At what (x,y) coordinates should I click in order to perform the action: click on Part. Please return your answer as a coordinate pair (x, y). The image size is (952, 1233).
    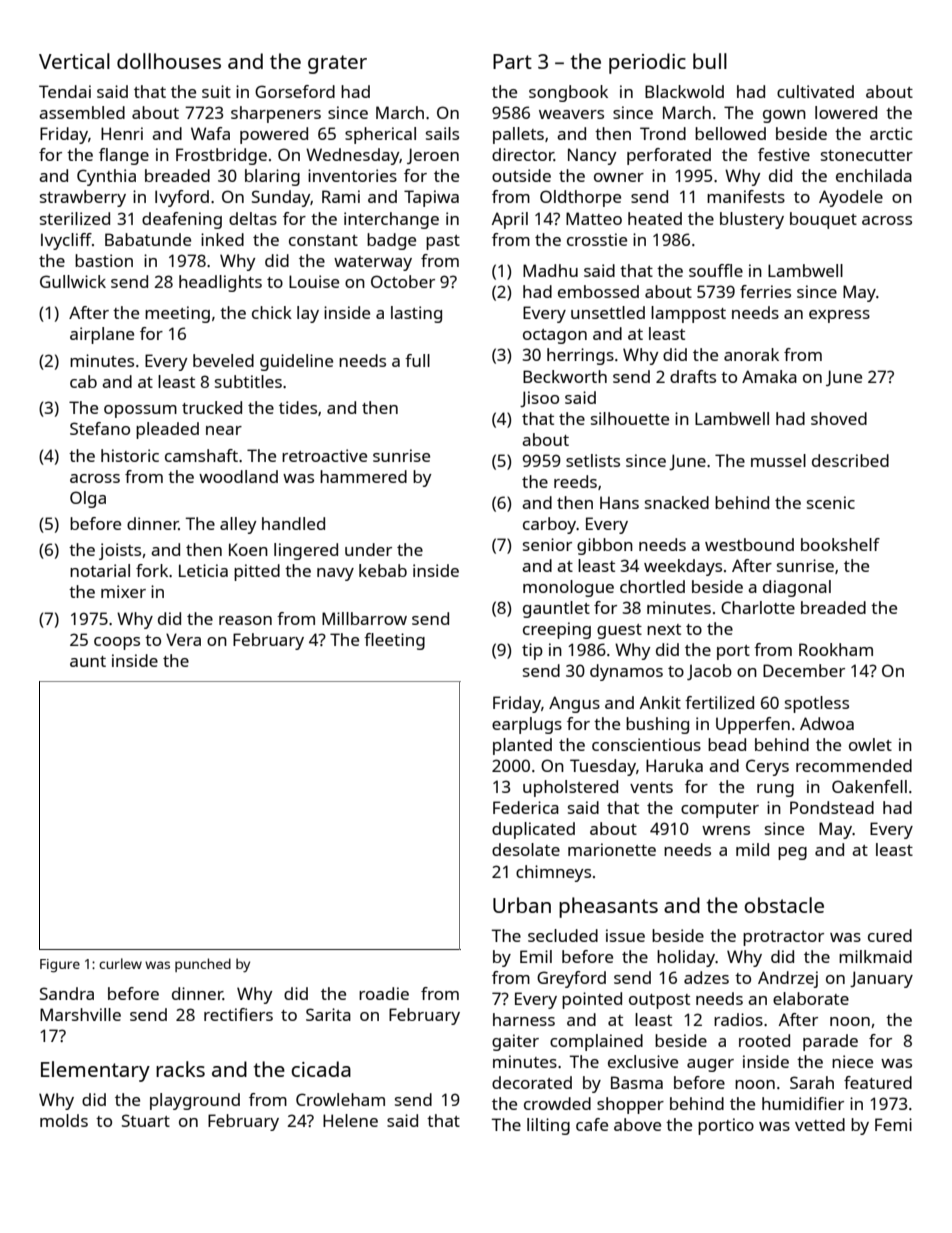
    Looking at the image, I should click on (512, 61).
